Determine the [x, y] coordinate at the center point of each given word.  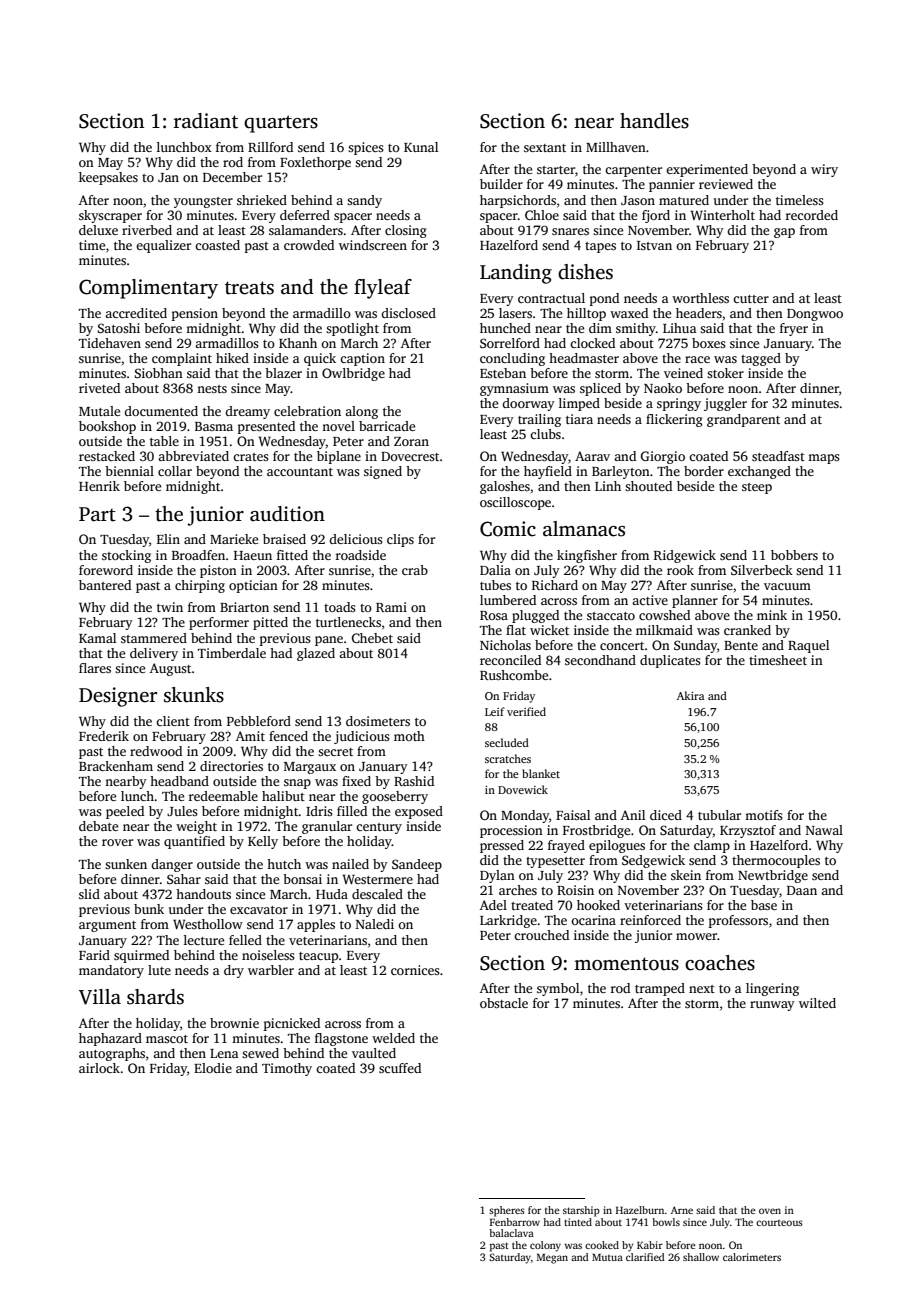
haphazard [110, 1039]
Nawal [824, 830]
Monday [525, 816]
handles [654, 121]
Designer [118, 697]
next [702, 989]
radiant [206, 121]
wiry [824, 170]
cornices [415, 970]
